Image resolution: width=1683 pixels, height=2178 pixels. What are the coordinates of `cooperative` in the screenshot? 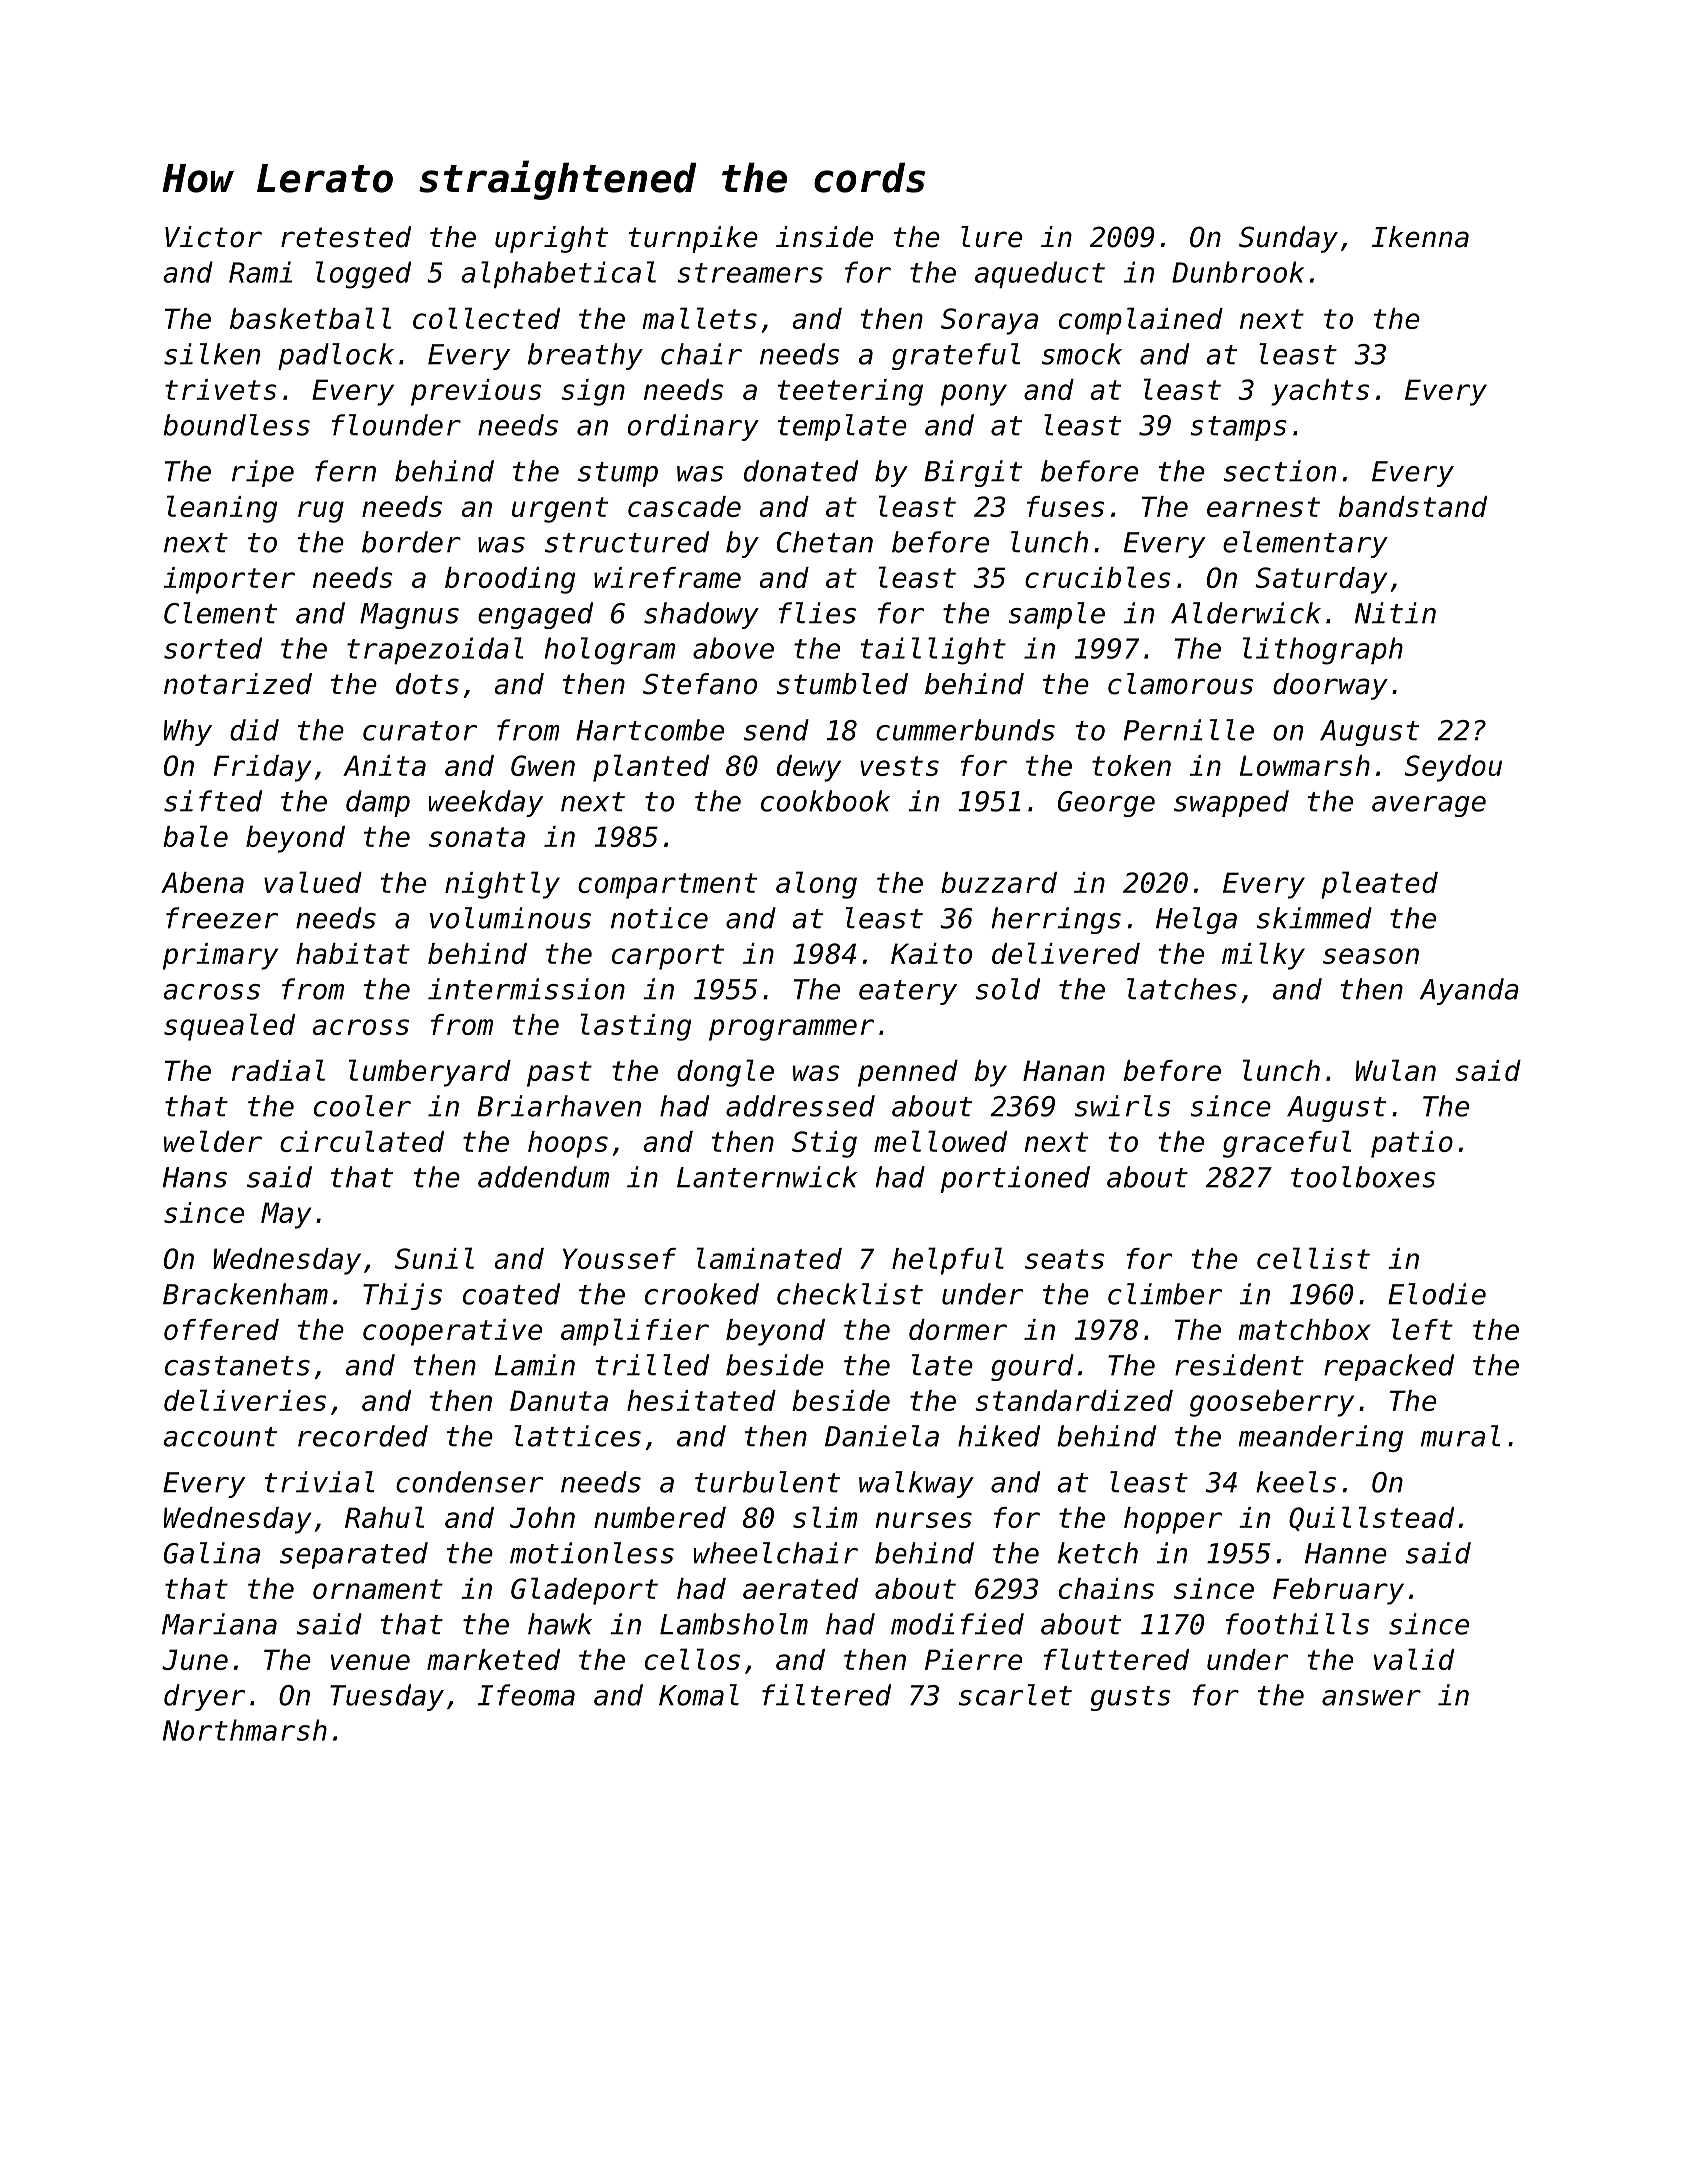 It's located at (452, 1332).
